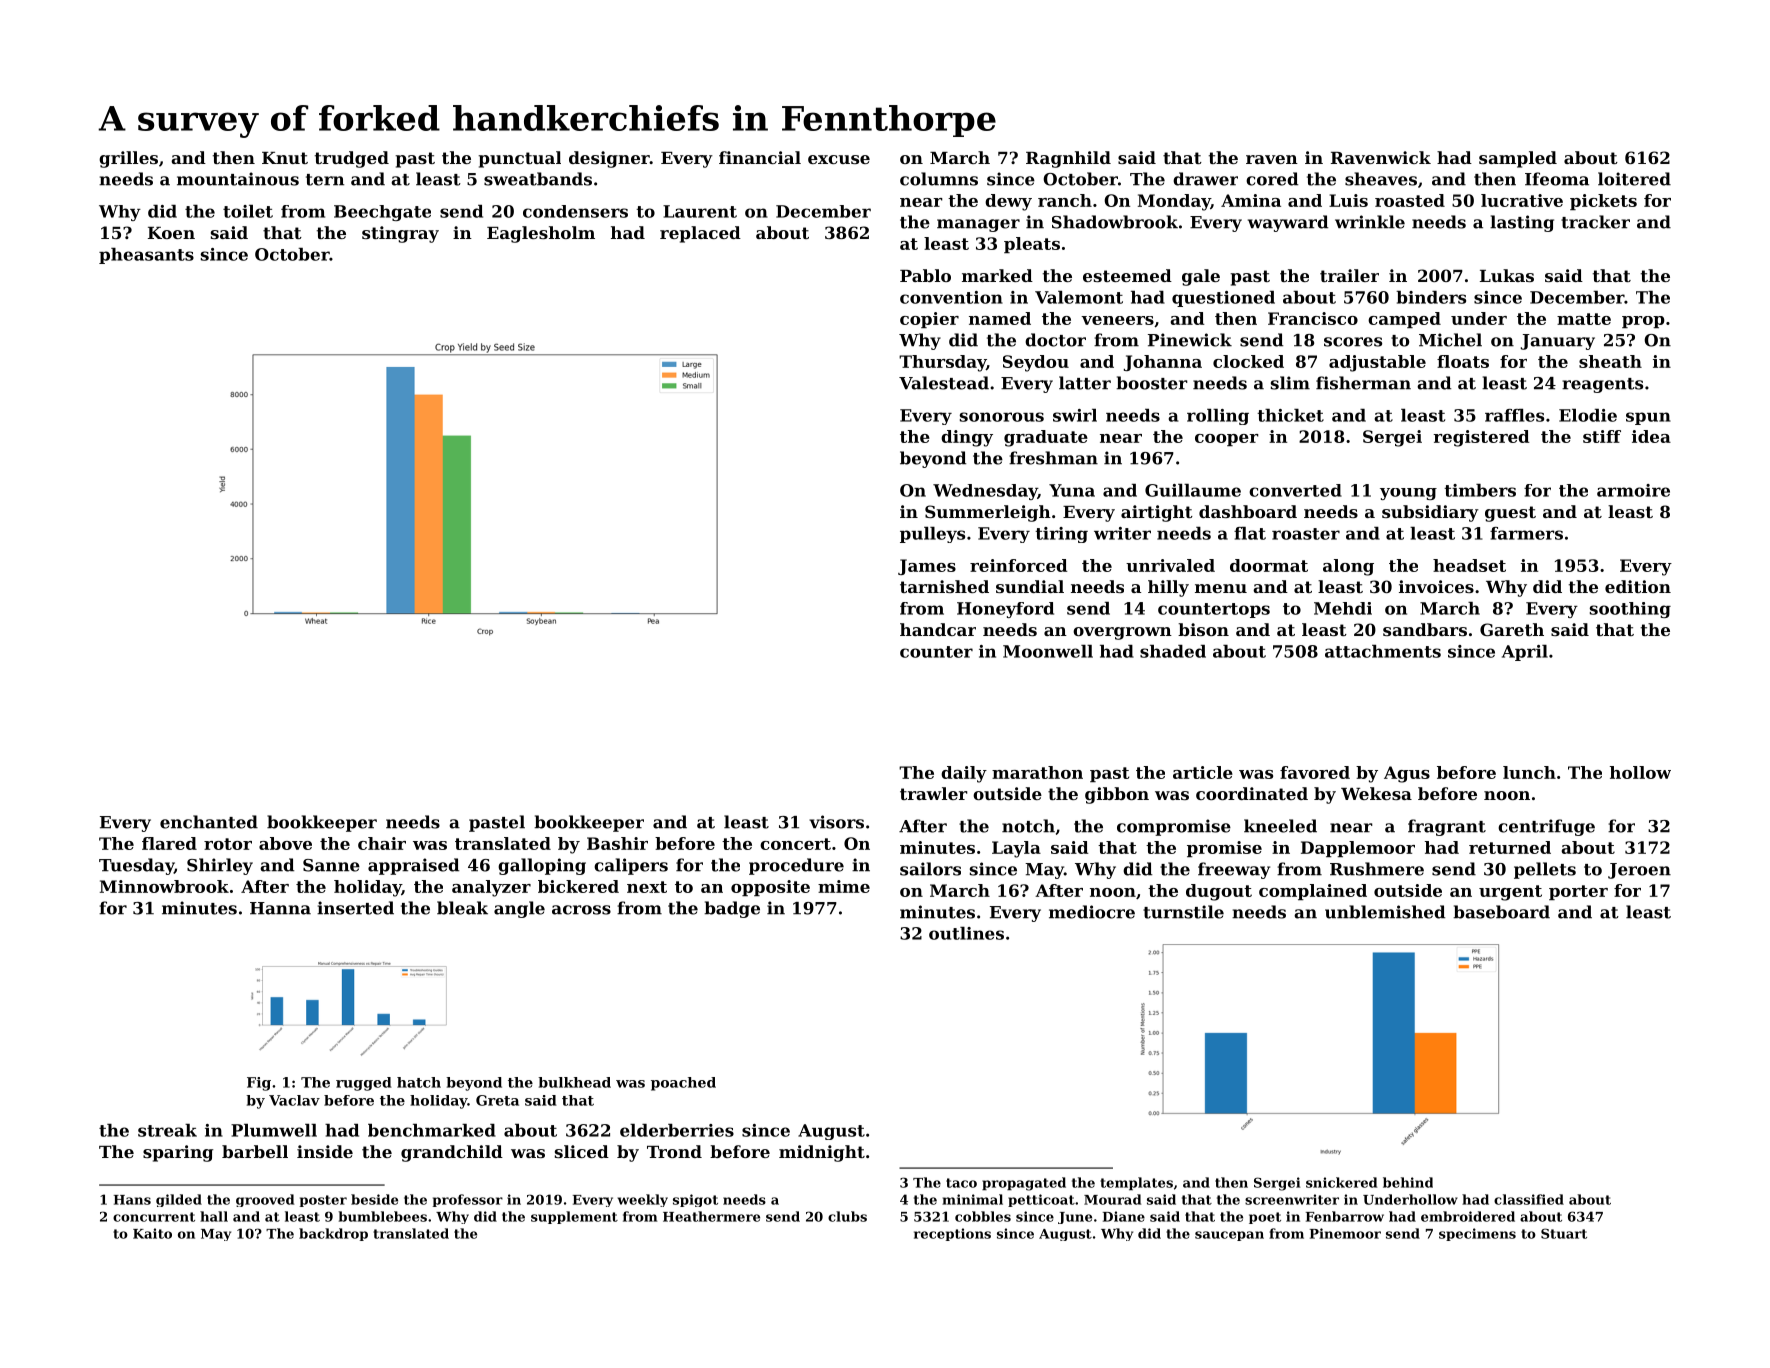 The height and width of the page is (1368, 1770). What do you see at coordinates (128, 159) in the page?
I see `grilles` at bounding box center [128, 159].
